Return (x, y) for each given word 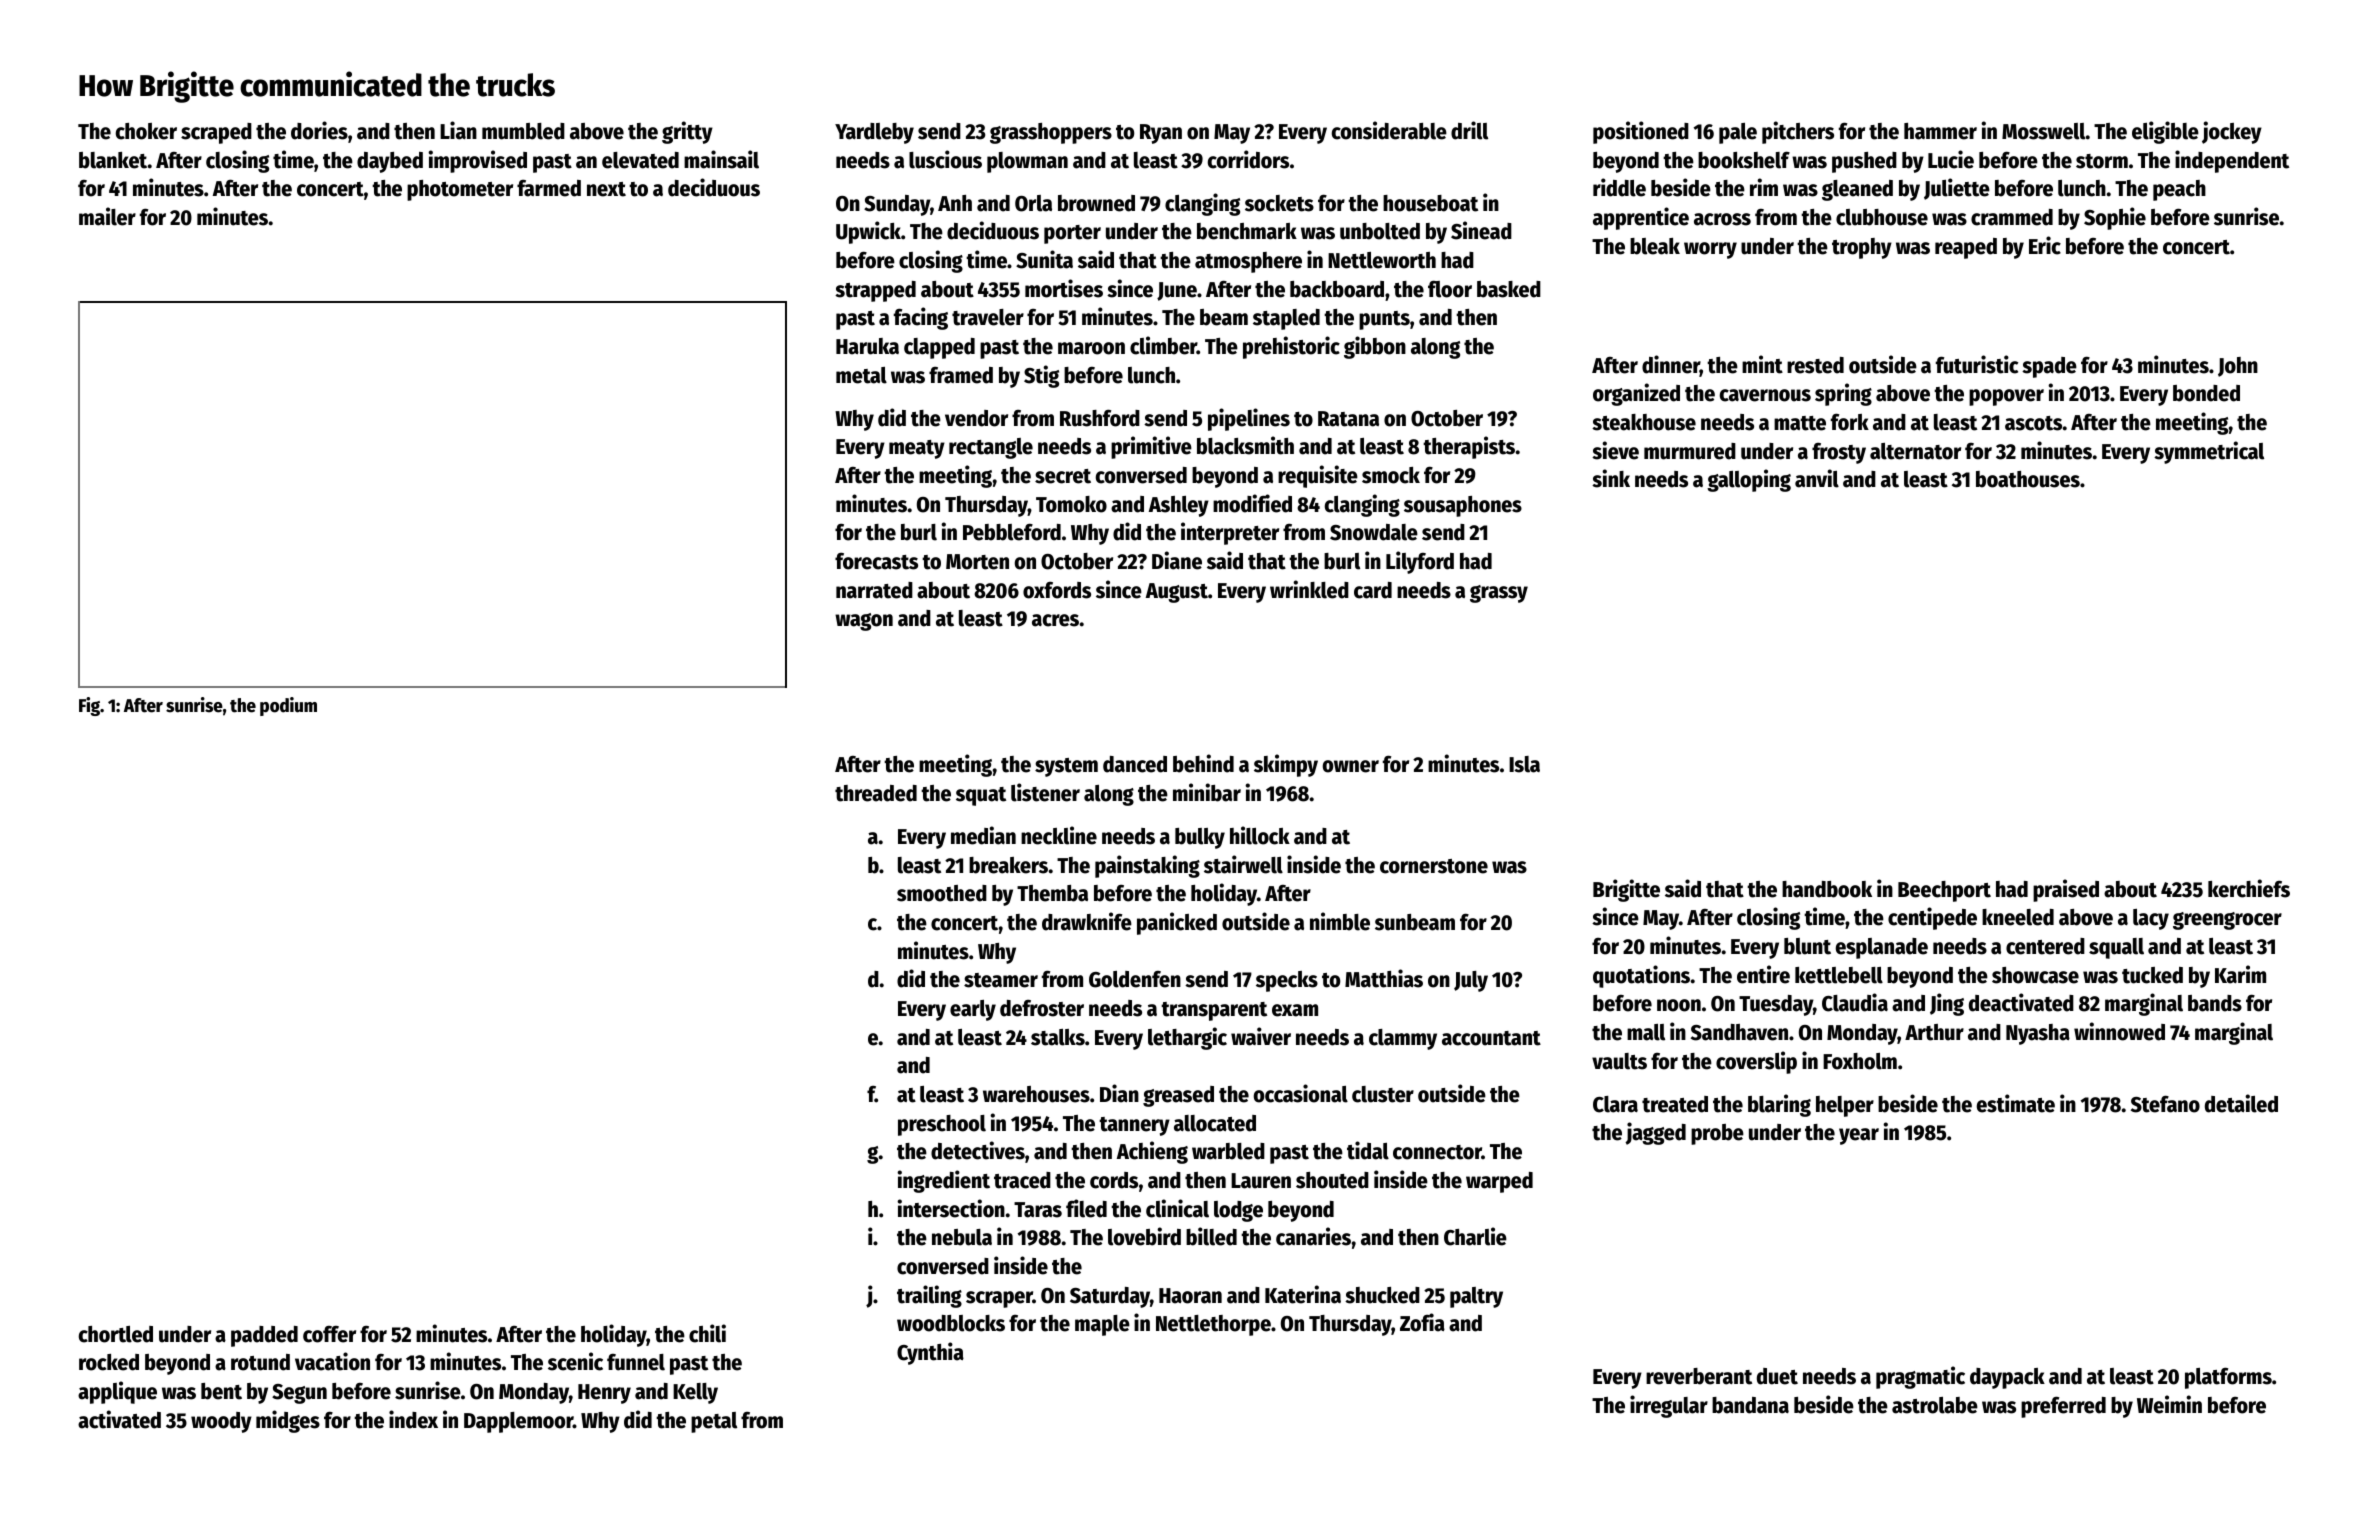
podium (288, 706)
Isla (1524, 764)
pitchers (1798, 132)
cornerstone (1434, 866)
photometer (460, 190)
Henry (604, 1394)
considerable (1389, 130)
